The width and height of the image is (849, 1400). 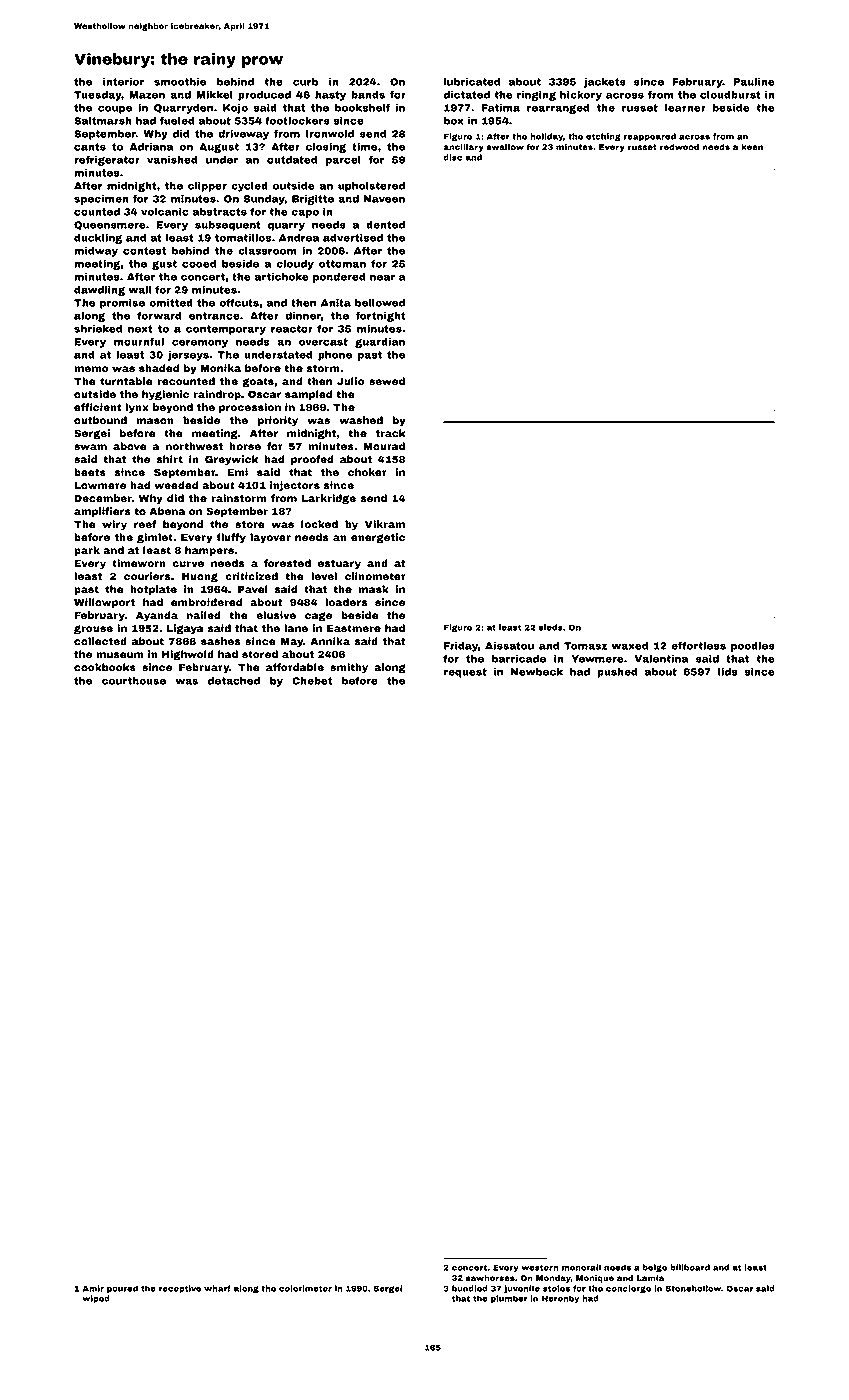 What do you see at coordinates (470, 1288) in the image?
I see `bundled` at bounding box center [470, 1288].
